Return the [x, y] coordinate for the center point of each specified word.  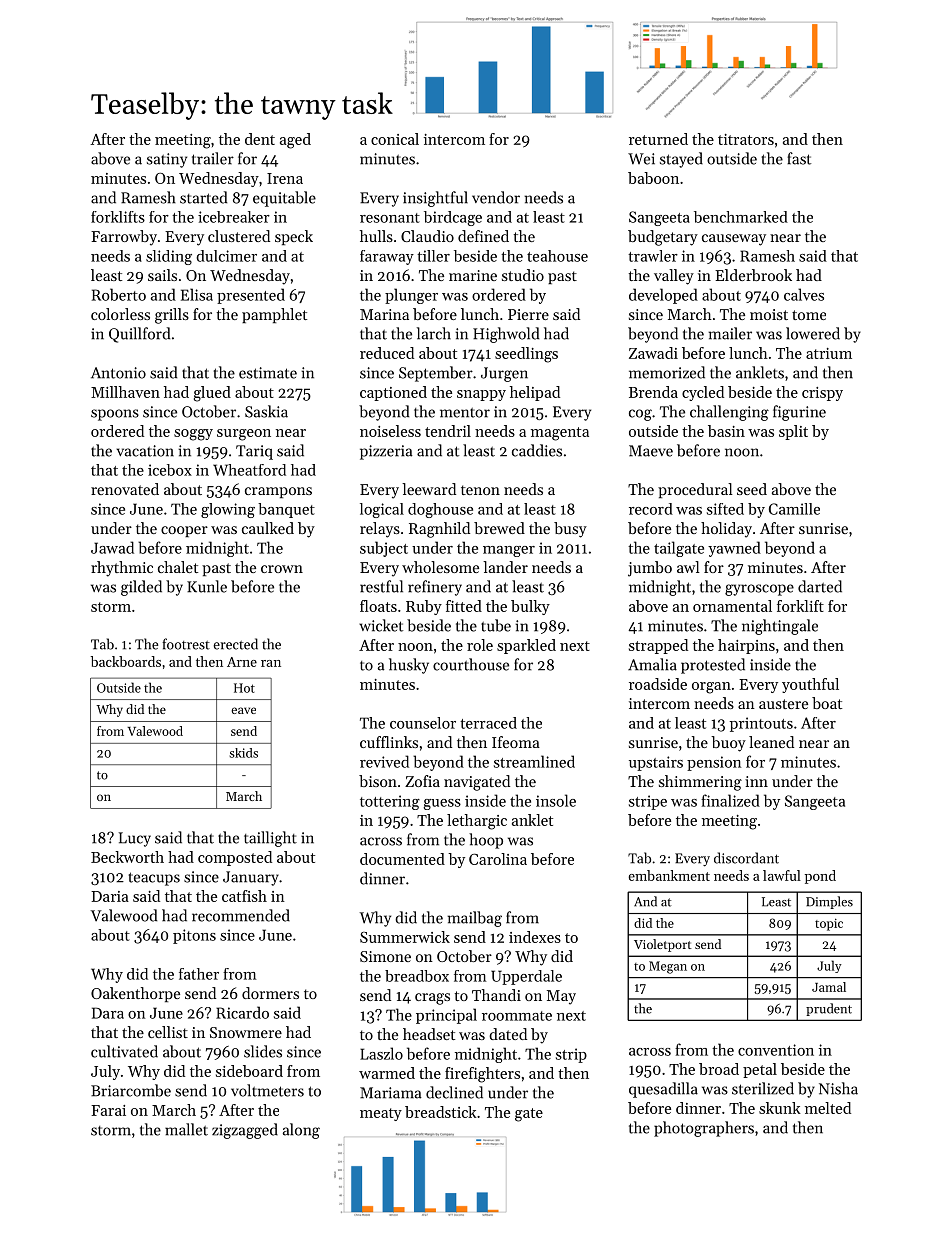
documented [402, 859]
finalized [730, 800]
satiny [167, 160]
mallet [186, 1129]
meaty [381, 1114]
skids [243, 753]
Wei [641, 159]
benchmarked [741, 217]
